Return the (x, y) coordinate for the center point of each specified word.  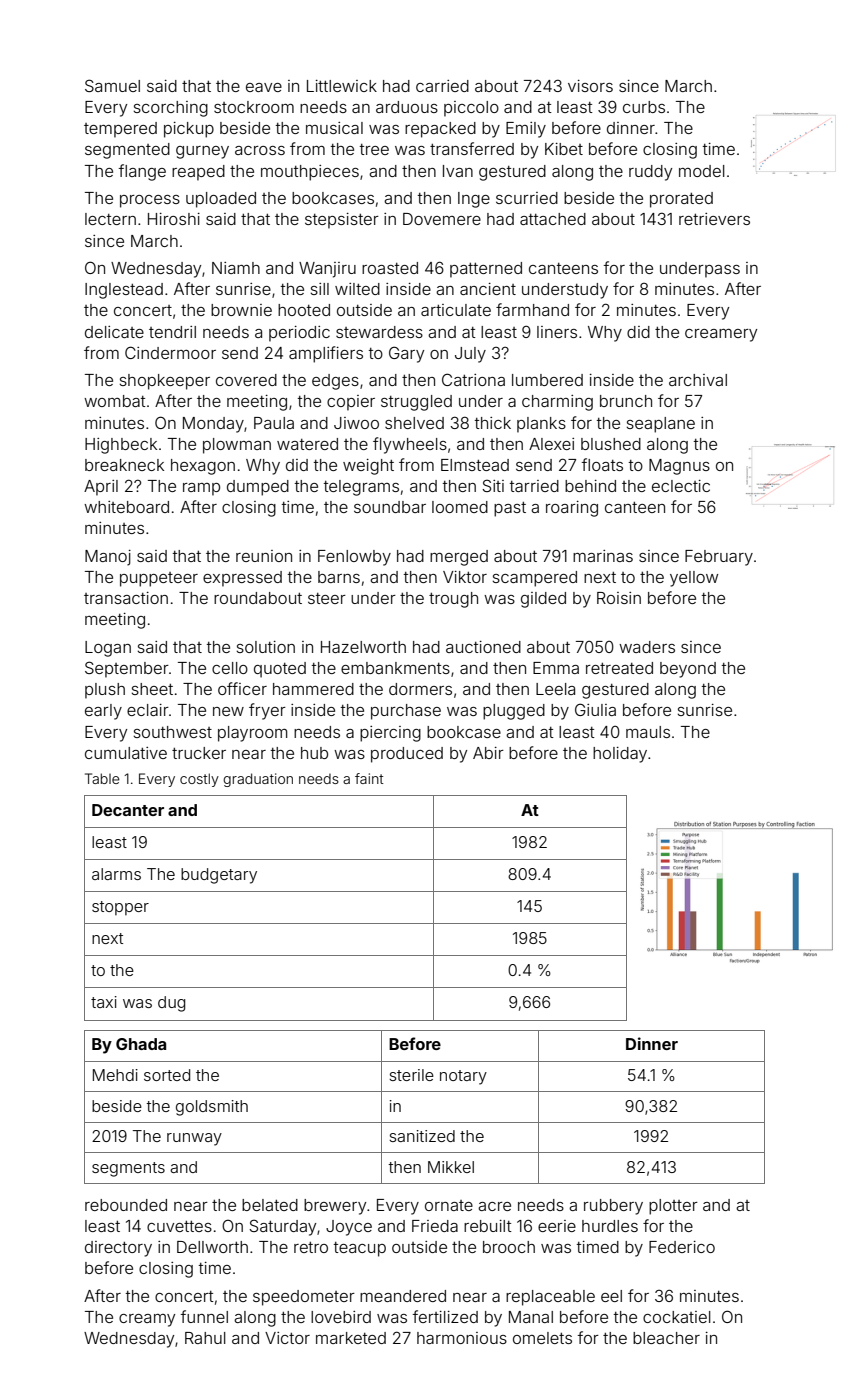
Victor (287, 1338)
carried (442, 86)
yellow (694, 579)
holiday (620, 755)
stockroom (254, 107)
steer (327, 598)
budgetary (219, 876)
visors (590, 86)
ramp (201, 489)
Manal (531, 1317)
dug (171, 1004)
